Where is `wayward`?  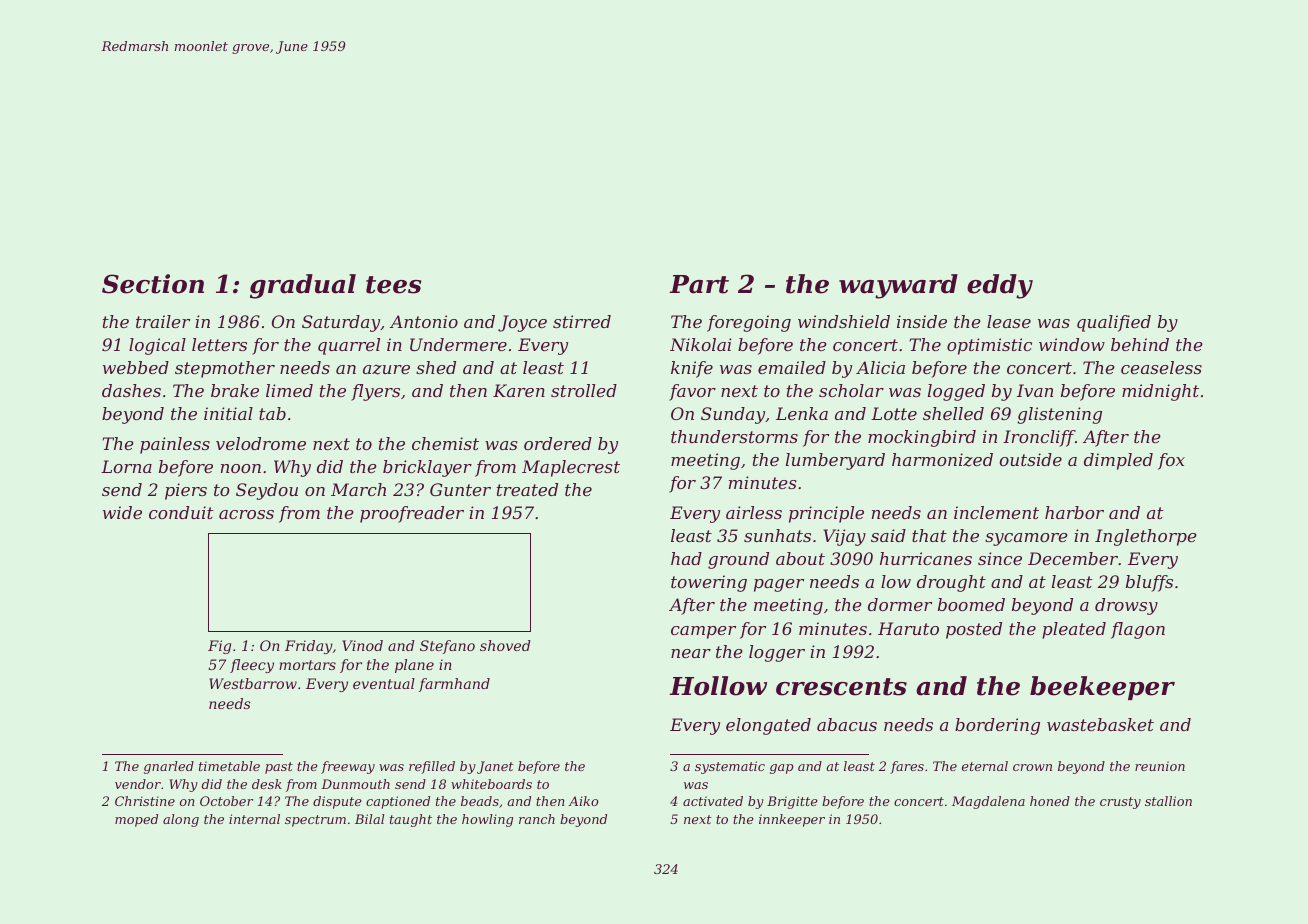 wayward is located at coordinates (898, 286).
